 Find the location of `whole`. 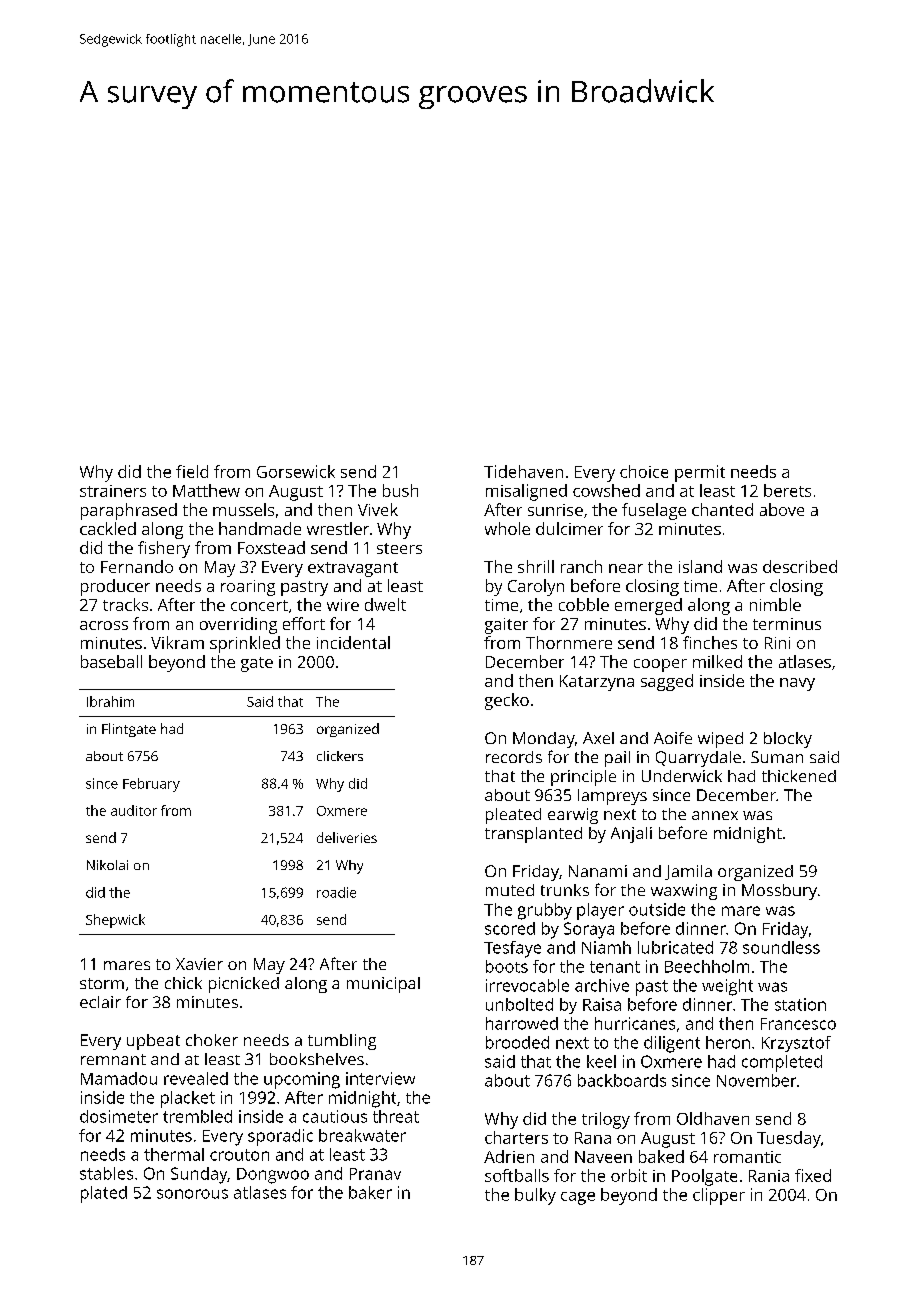

whole is located at coordinates (507, 528).
